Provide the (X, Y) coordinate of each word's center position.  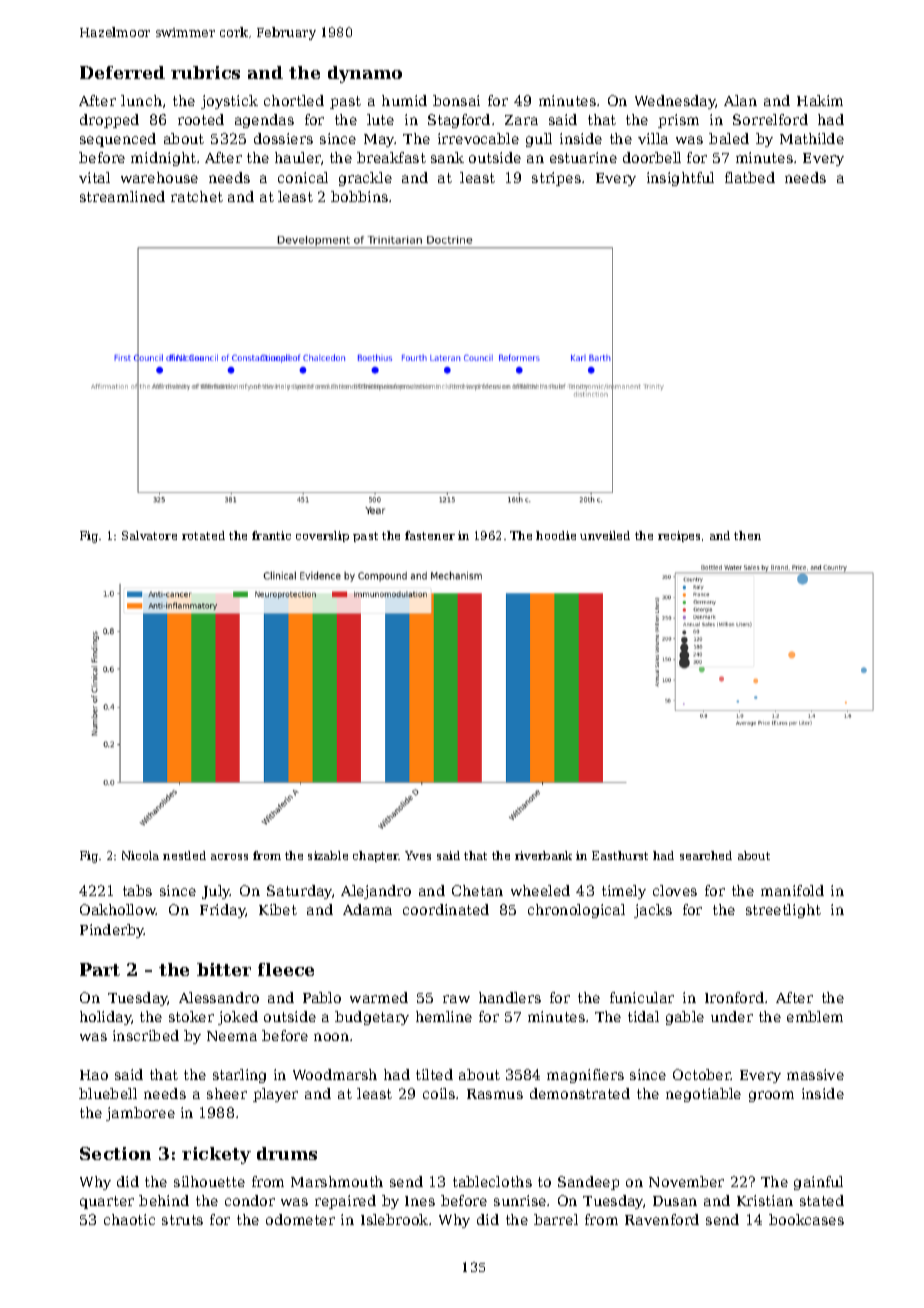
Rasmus (495, 1094)
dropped (109, 121)
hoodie (556, 535)
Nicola (140, 855)
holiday (106, 1018)
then (747, 535)
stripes (556, 179)
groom (771, 1096)
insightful (680, 179)
